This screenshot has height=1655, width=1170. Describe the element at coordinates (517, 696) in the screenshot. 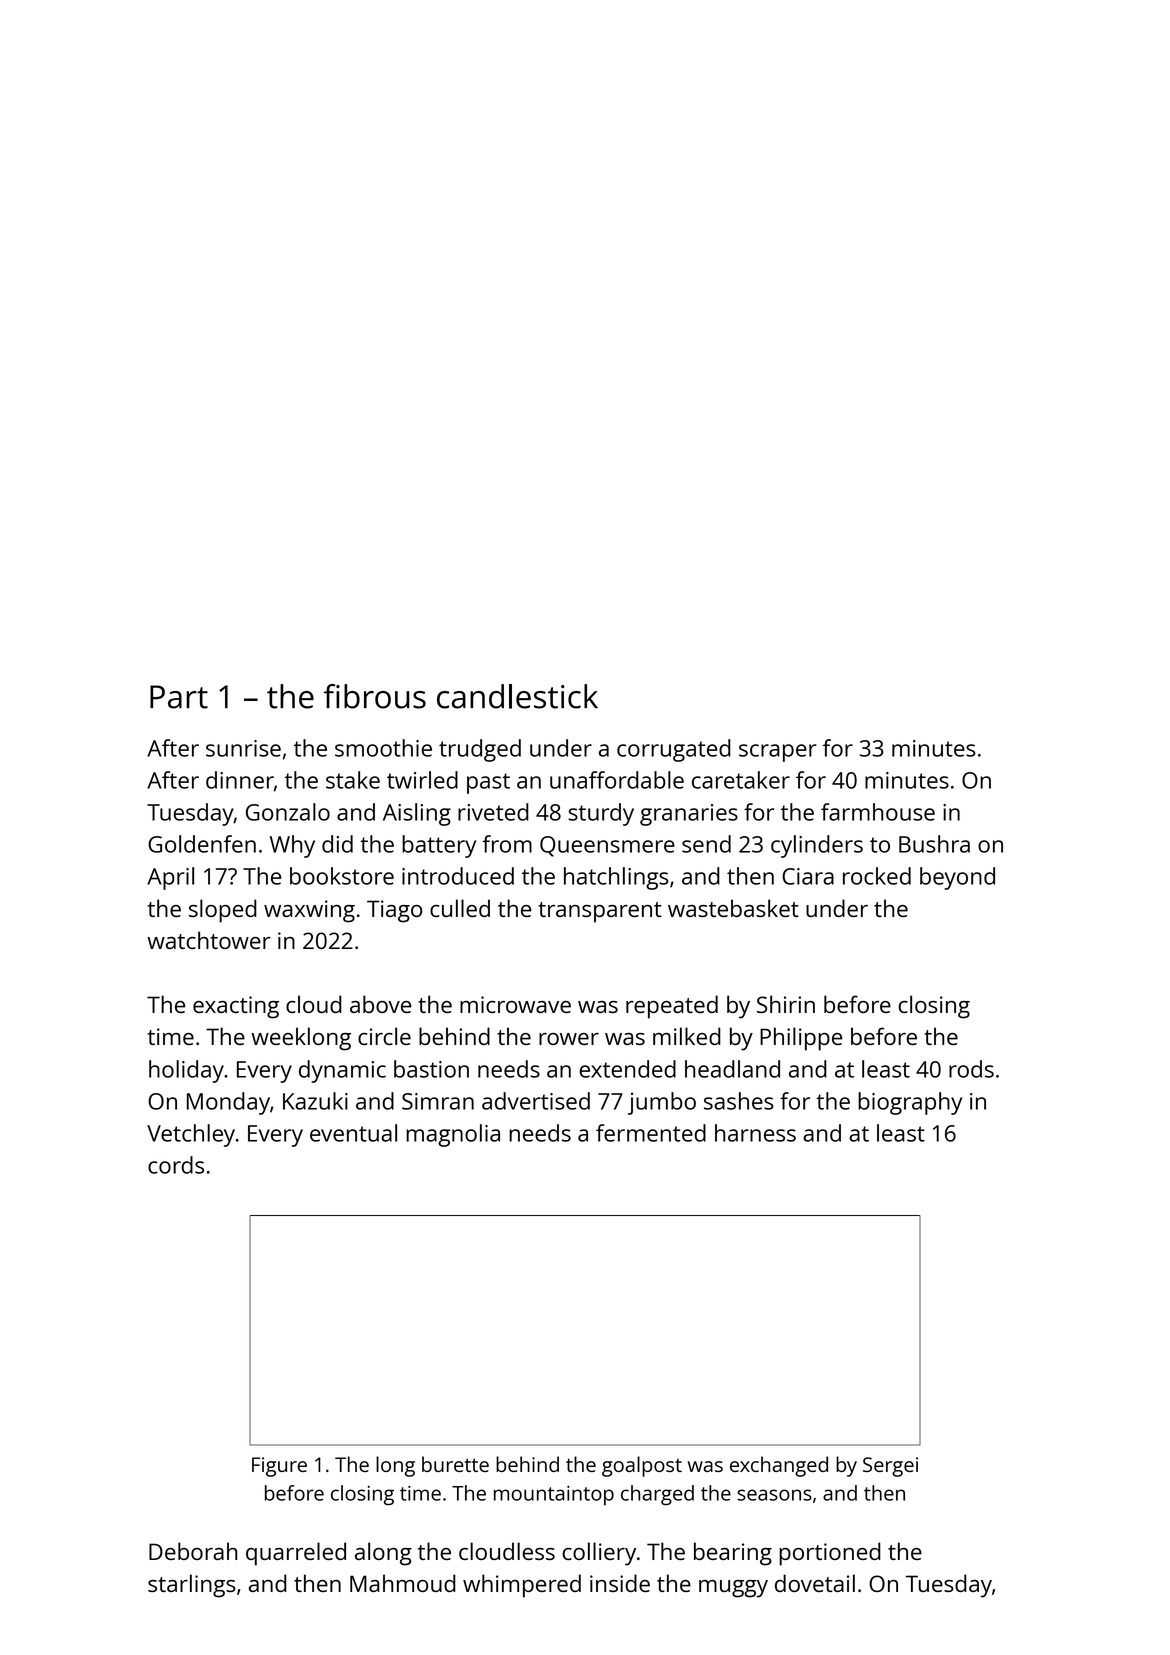

I see `candlestick` at that location.
